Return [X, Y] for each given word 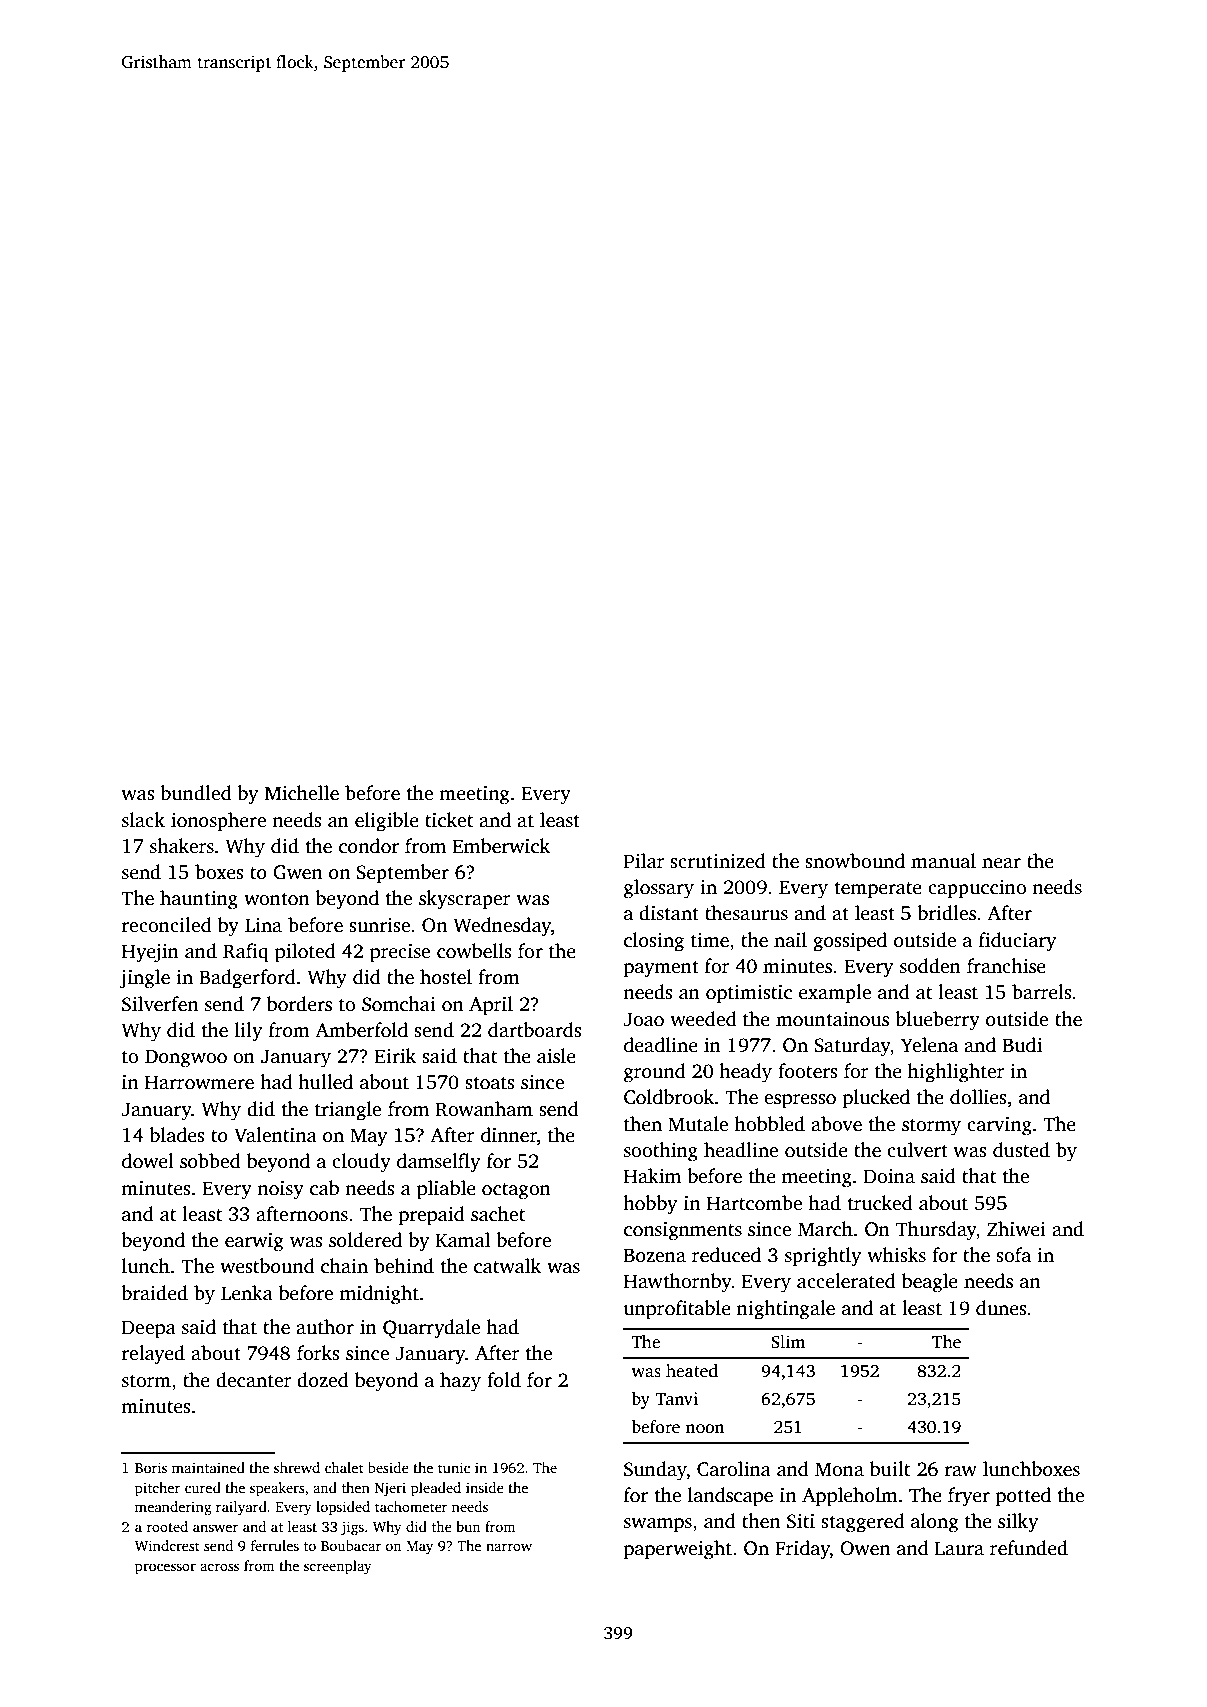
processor [165, 1568]
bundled [196, 793]
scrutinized [718, 861]
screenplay [338, 1567]
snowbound [855, 861]
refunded [1029, 1548]
